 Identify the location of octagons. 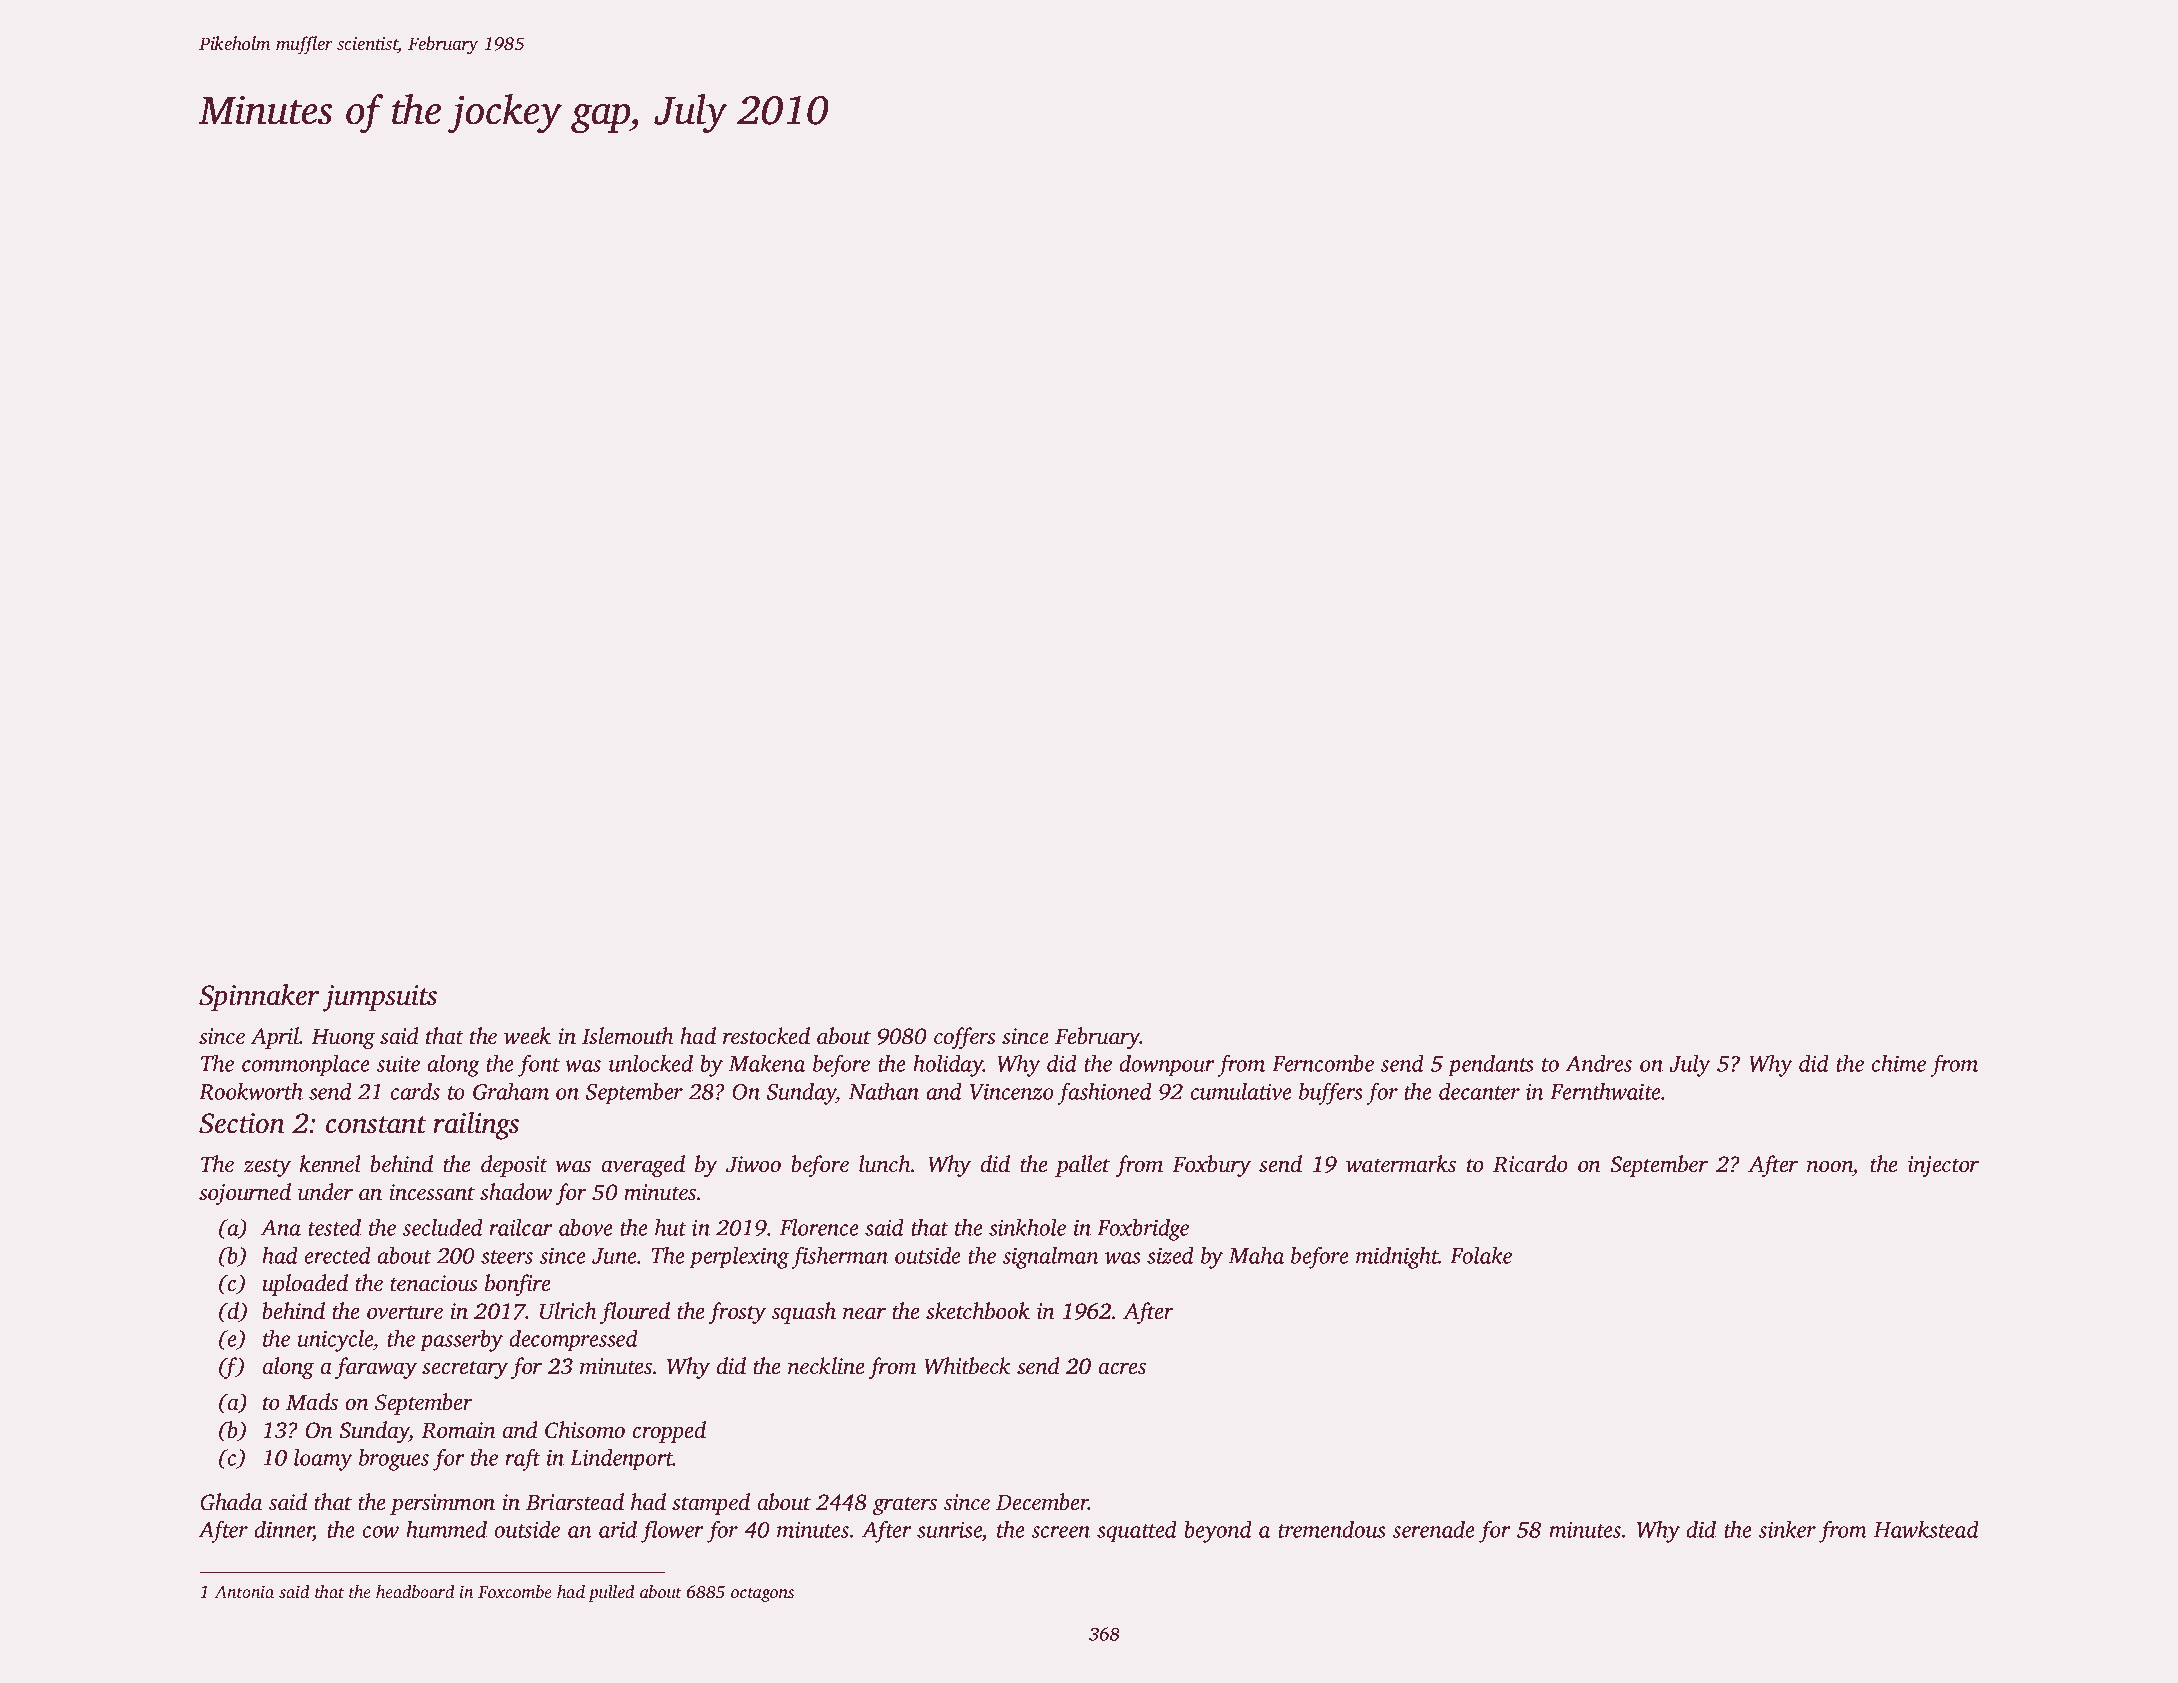
(762, 1595).
